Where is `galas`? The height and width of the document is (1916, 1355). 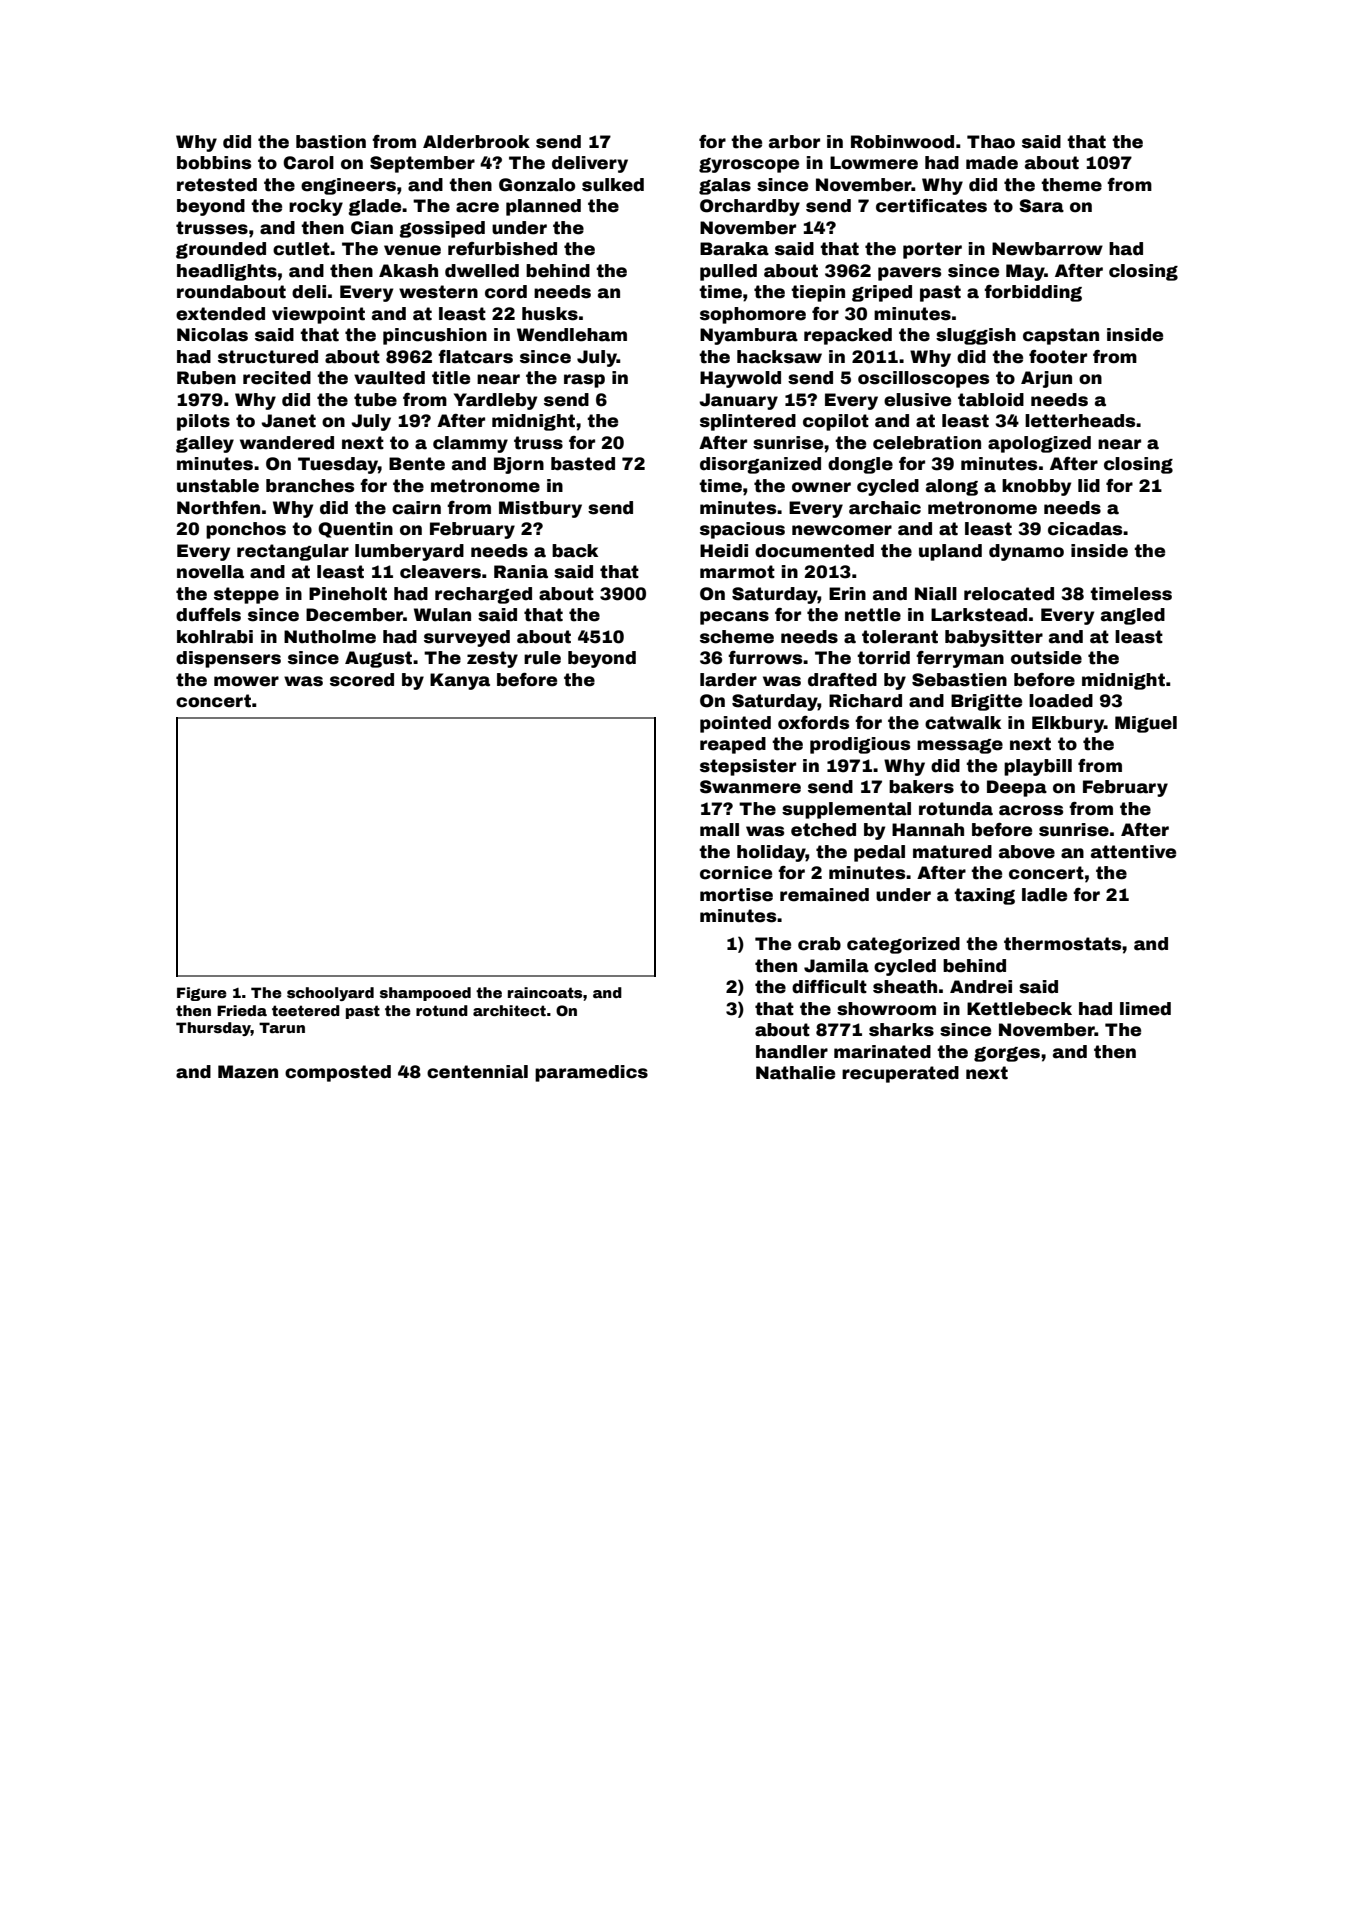
galas is located at coordinates (725, 186).
